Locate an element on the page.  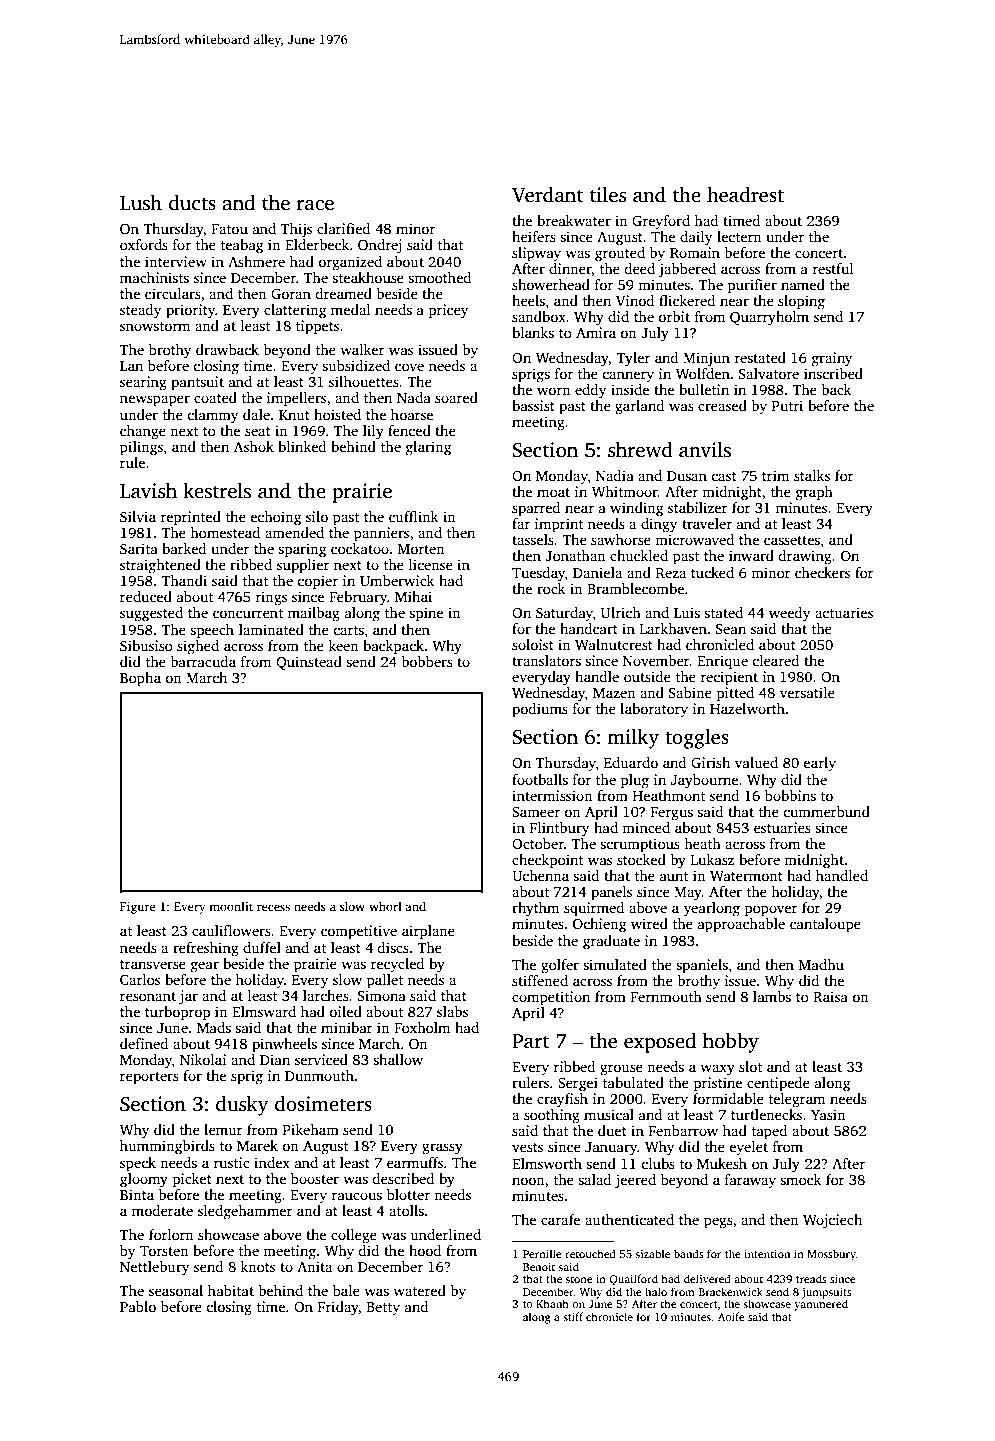
Figure is located at coordinates (137, 908).
